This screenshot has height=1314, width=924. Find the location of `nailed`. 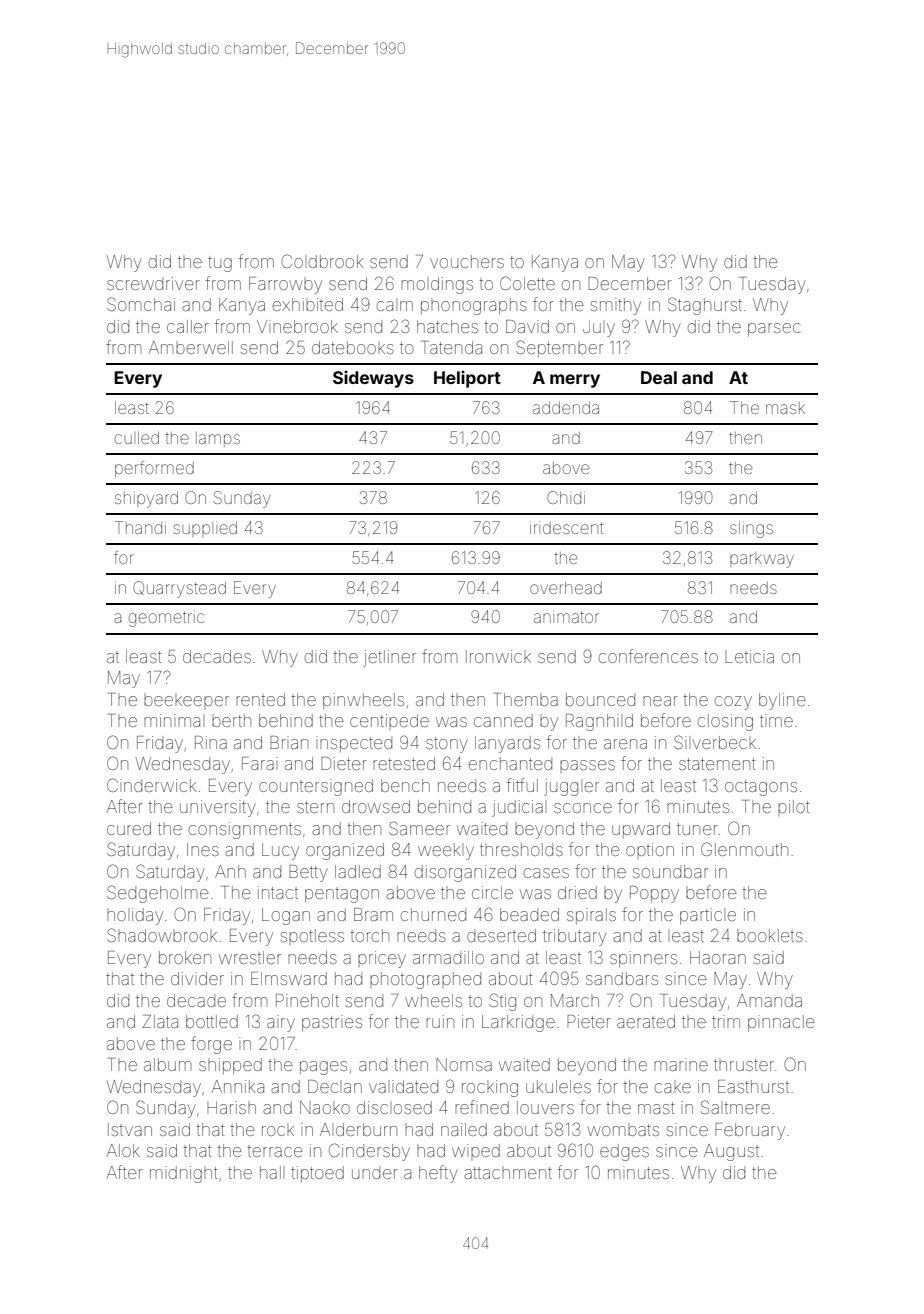

nailed is located at coordinates (464, 1129).
